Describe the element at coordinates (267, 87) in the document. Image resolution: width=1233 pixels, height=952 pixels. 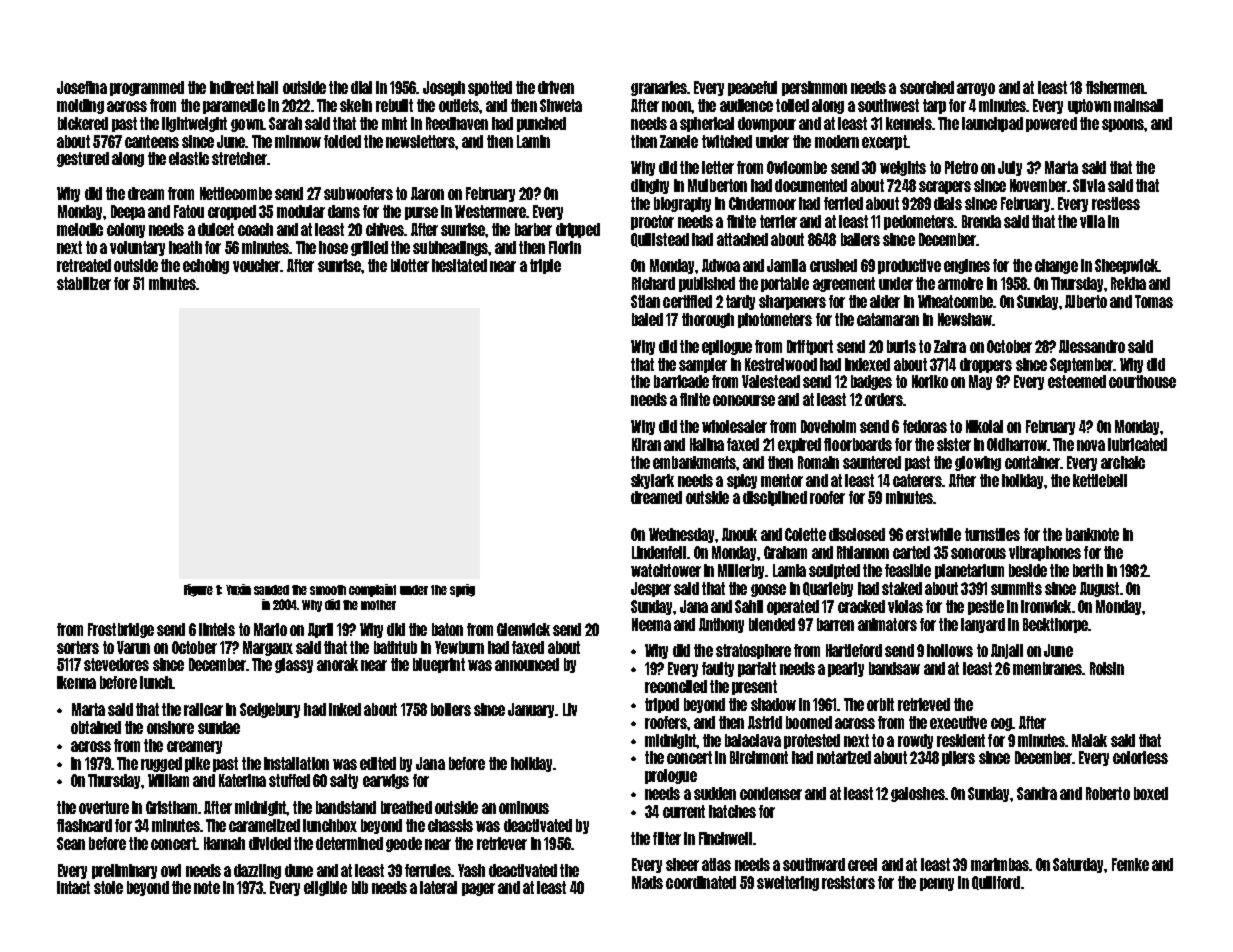
I see `hall` at that location.
